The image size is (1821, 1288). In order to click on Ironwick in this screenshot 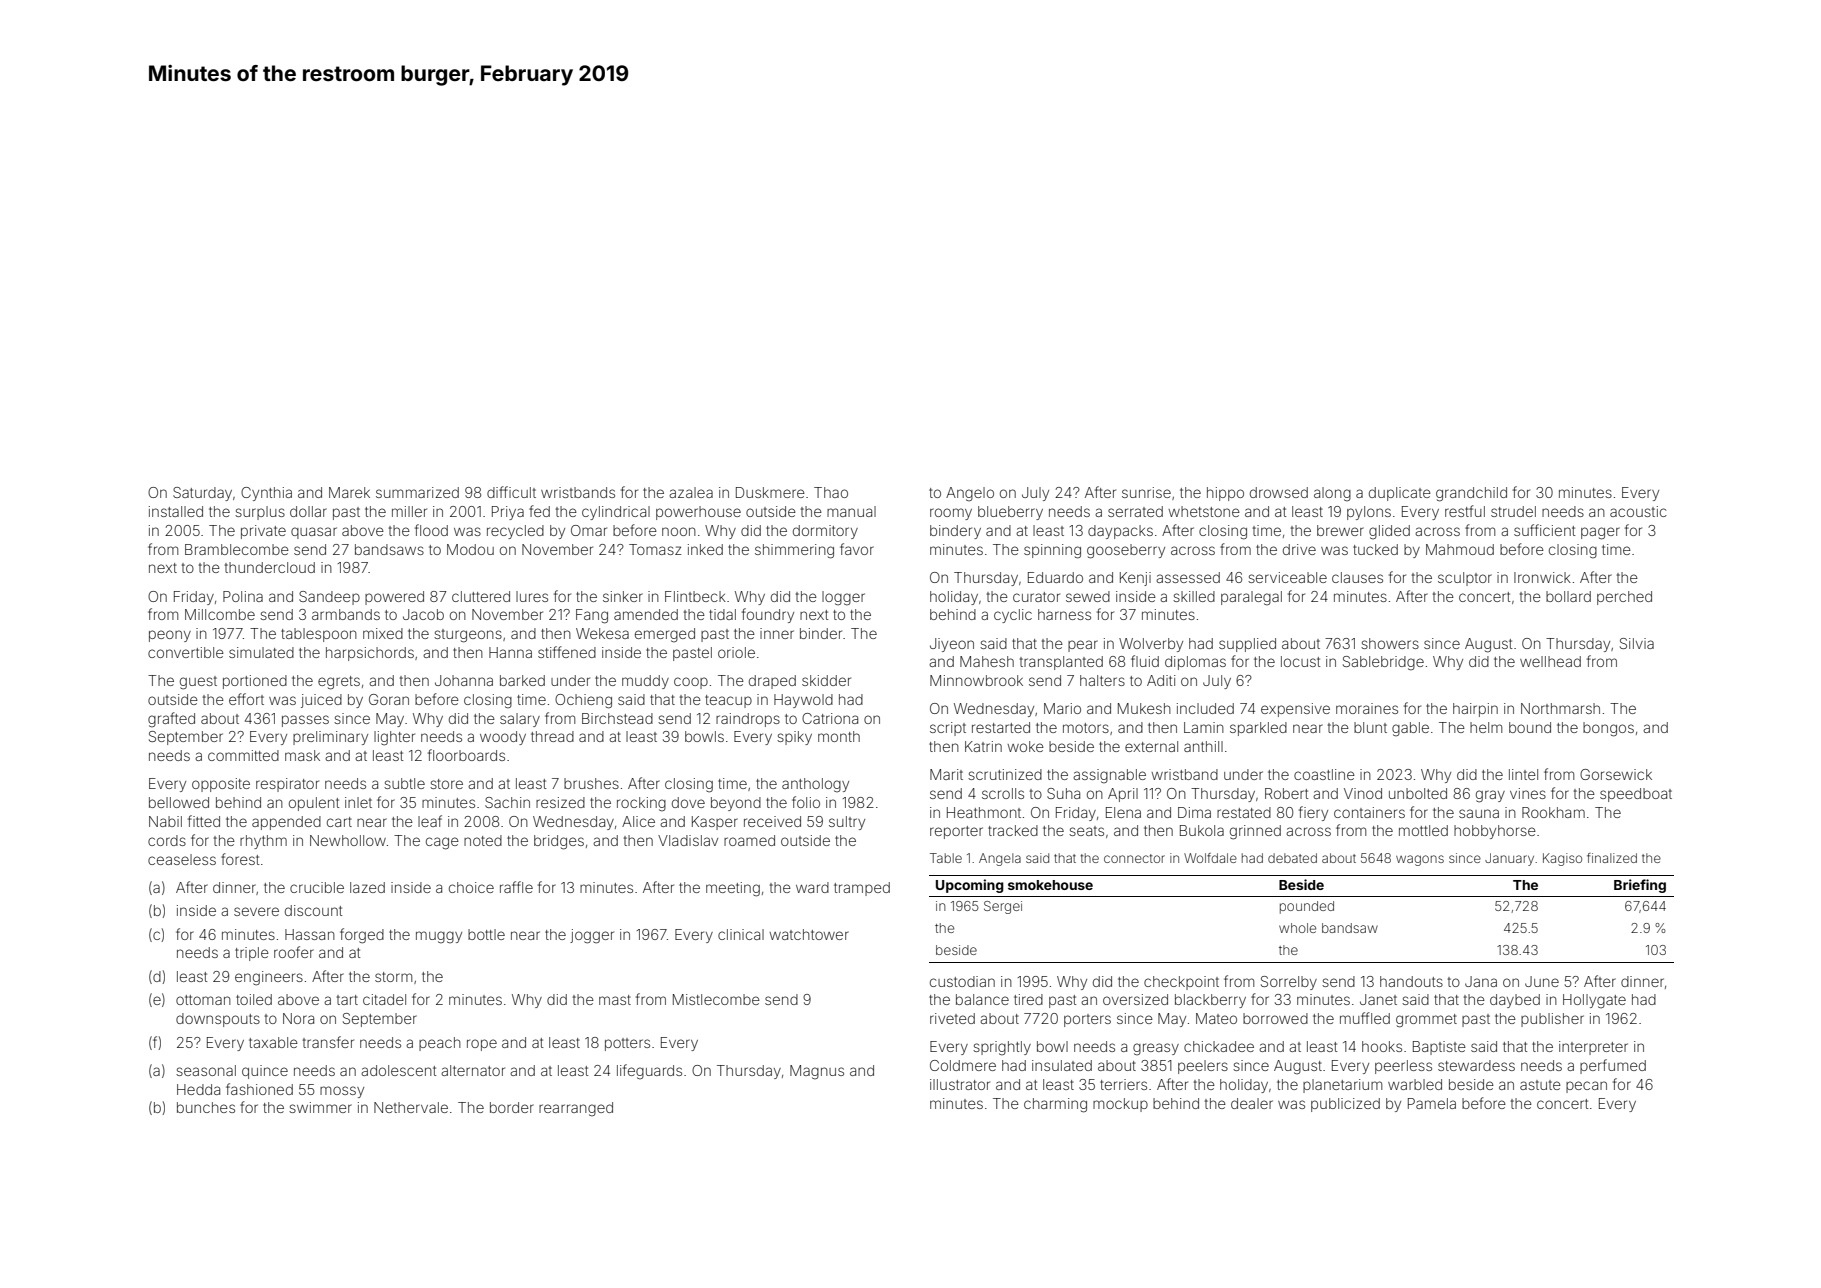, I will do `click(1542, 577)`.
